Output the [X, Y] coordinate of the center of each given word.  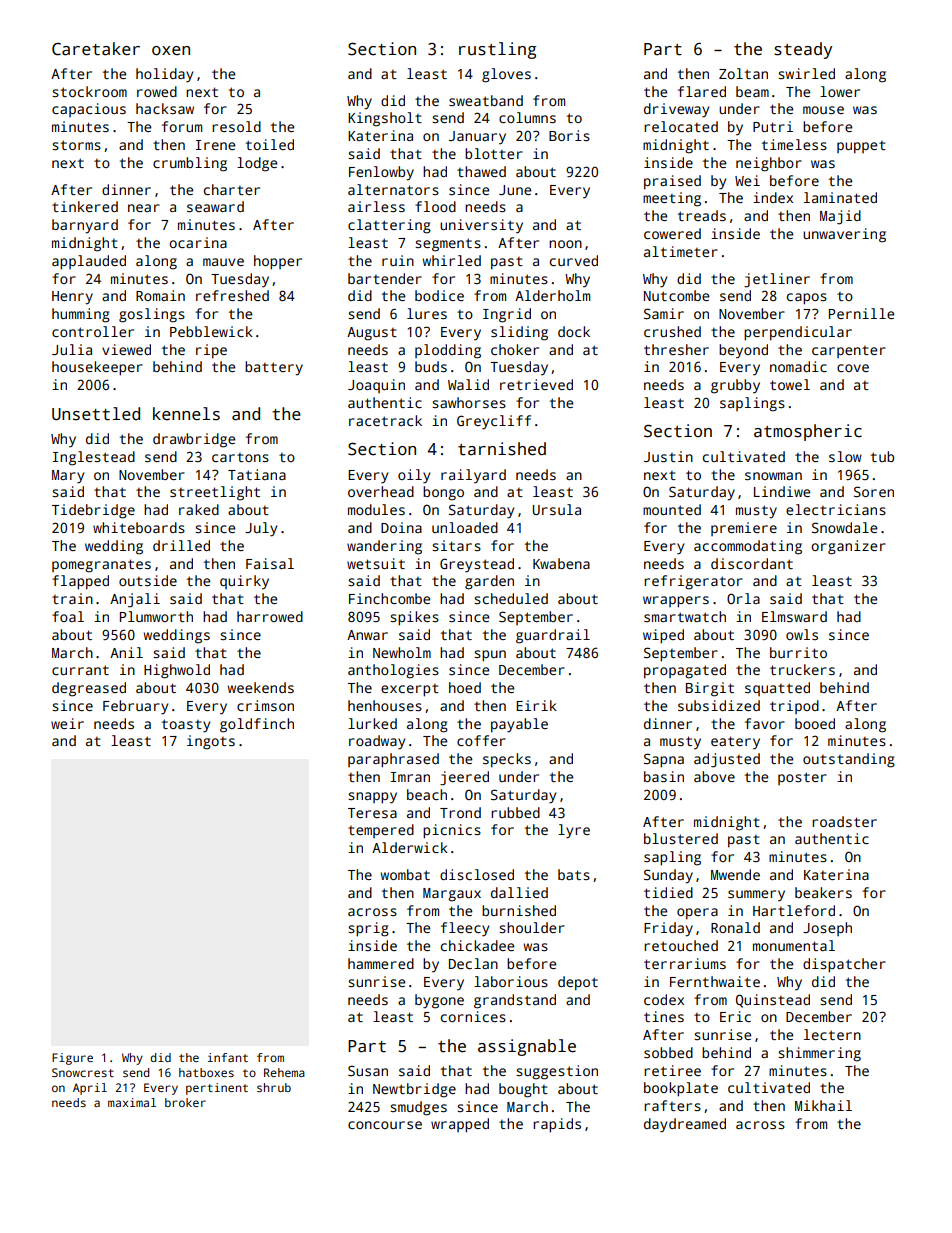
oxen [171, 51]
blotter [494, 153]
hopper [278, 262]
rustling [497, 50]
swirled [806, 73]
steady [803, 50]
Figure [72, 1059]
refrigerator [693, 582]
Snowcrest [83, 1072]
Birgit [710, 689]
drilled [181, 545]
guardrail [553, 636]
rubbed [515, 812]
